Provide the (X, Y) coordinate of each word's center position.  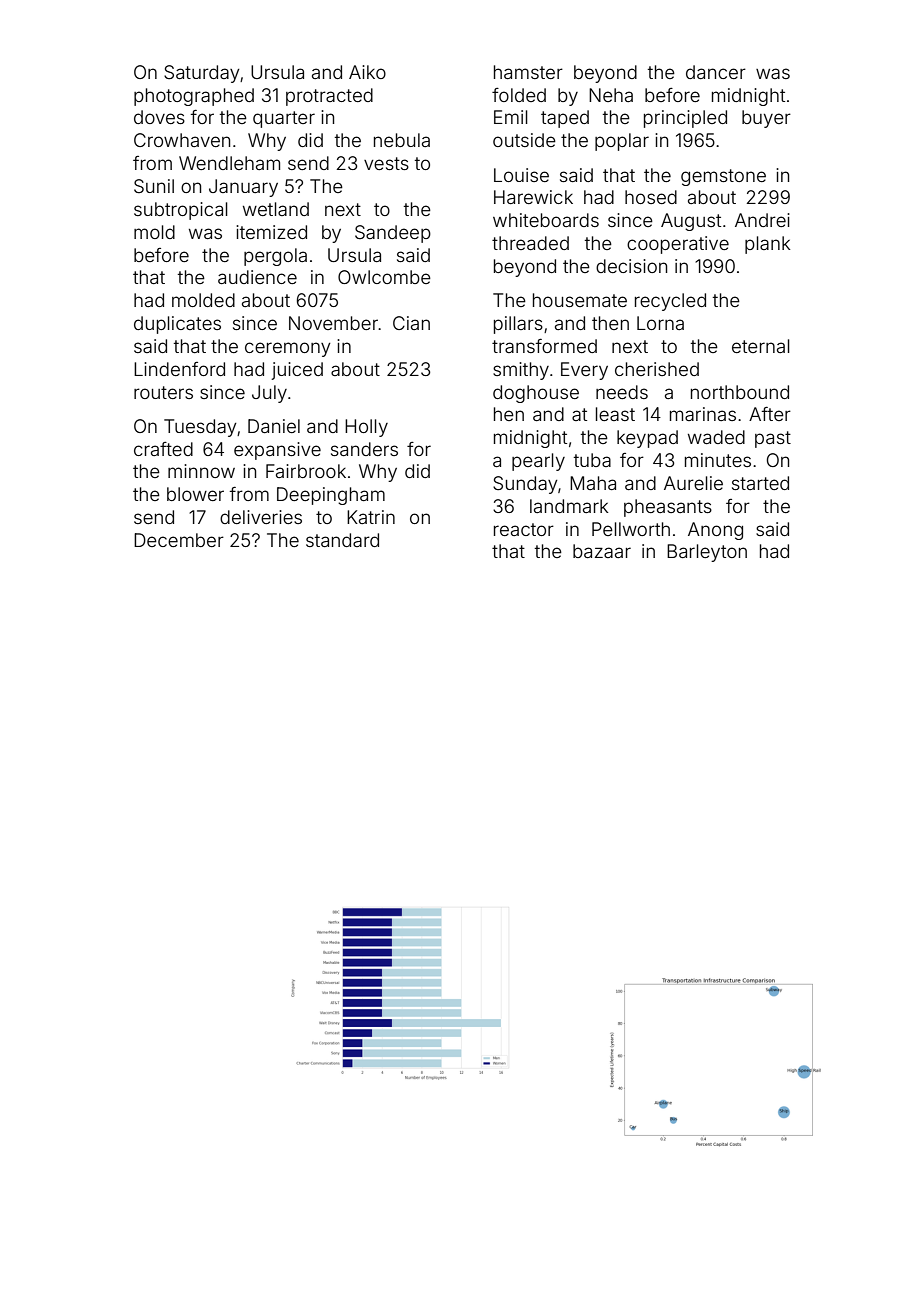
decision (631, 266)
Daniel (274, 426)
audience (257, 277)
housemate (580, 300)
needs (622, 392)
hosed (651, 197)
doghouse (536, 394)
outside (524, 140)
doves (159, 117)
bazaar (602, 551)
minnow (201, 471)
